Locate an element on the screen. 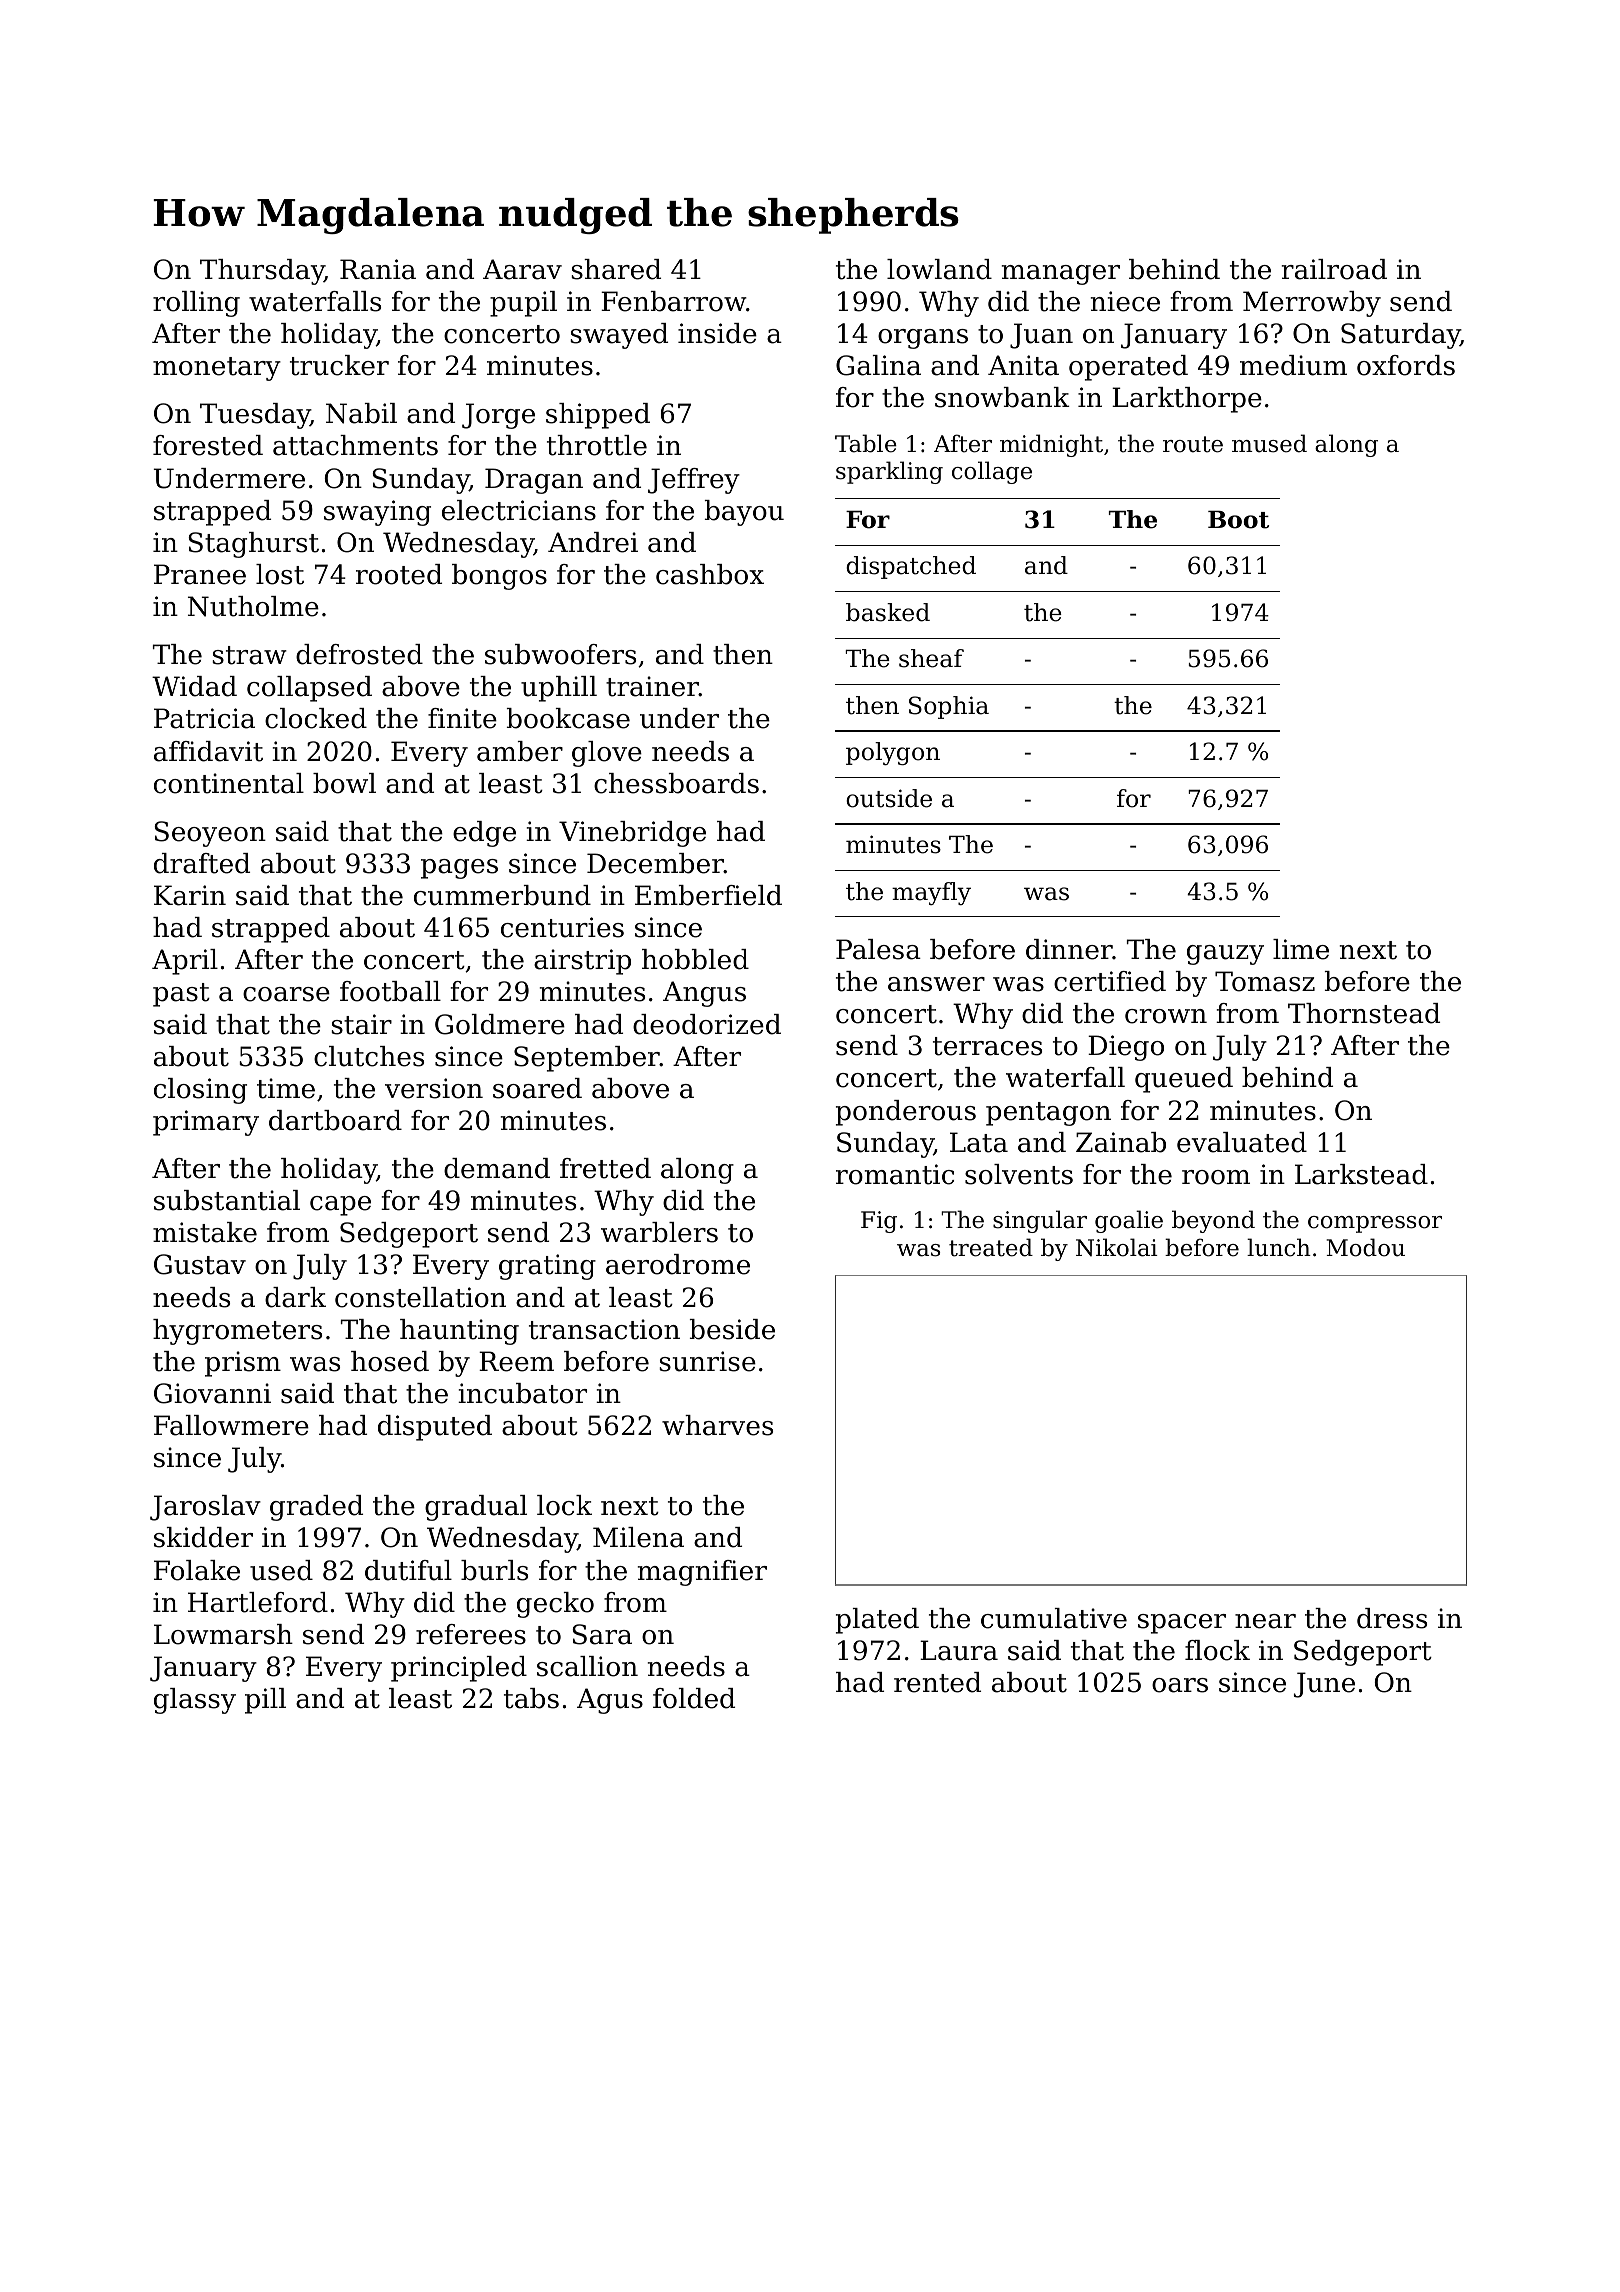  organs is located at coordinates (923, 339).
